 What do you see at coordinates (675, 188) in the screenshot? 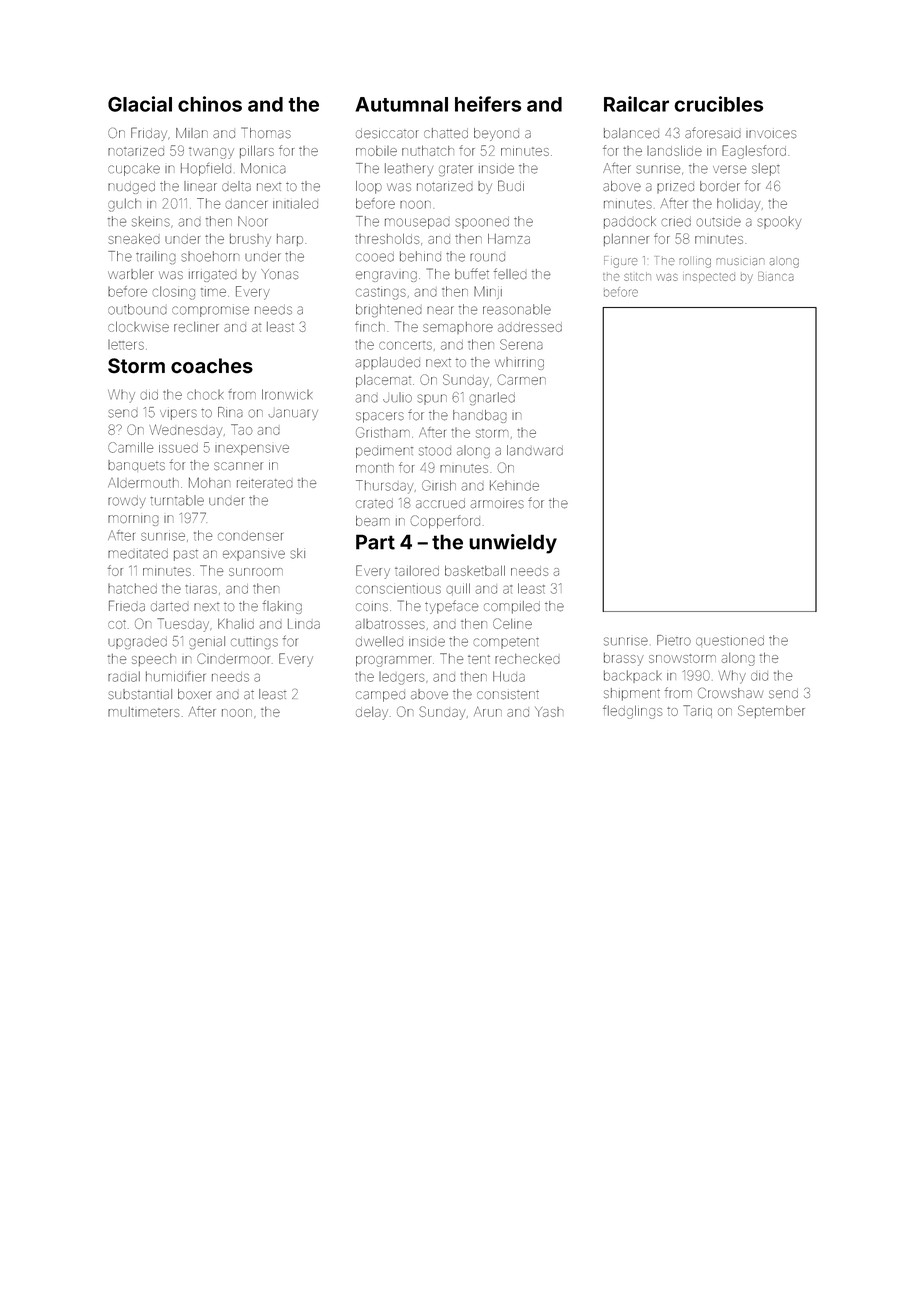
I see `prized` at bounding box center [675, 188].
